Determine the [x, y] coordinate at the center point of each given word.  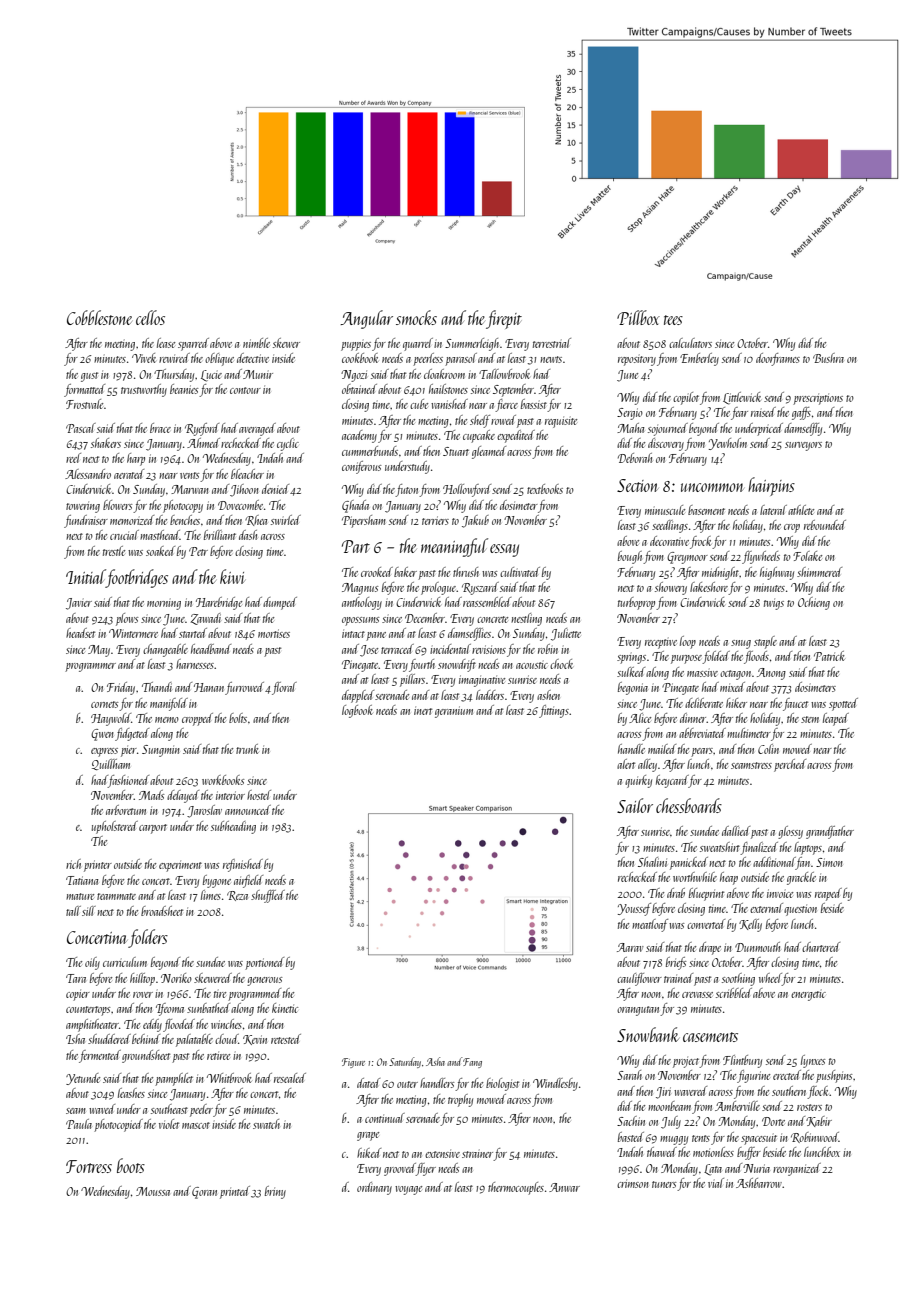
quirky [638, 781]
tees [673, 320]
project [686, 1062]
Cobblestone [99, 317]
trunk [247, 749]
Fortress [89, 1166]
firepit [504, 319]
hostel [259, 795]
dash [248, 535]
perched [790, 765]
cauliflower [639, 979]
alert [626, 764]
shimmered [819, 572]
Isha [75, 1039]
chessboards [689, 805]
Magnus [360, 589]
